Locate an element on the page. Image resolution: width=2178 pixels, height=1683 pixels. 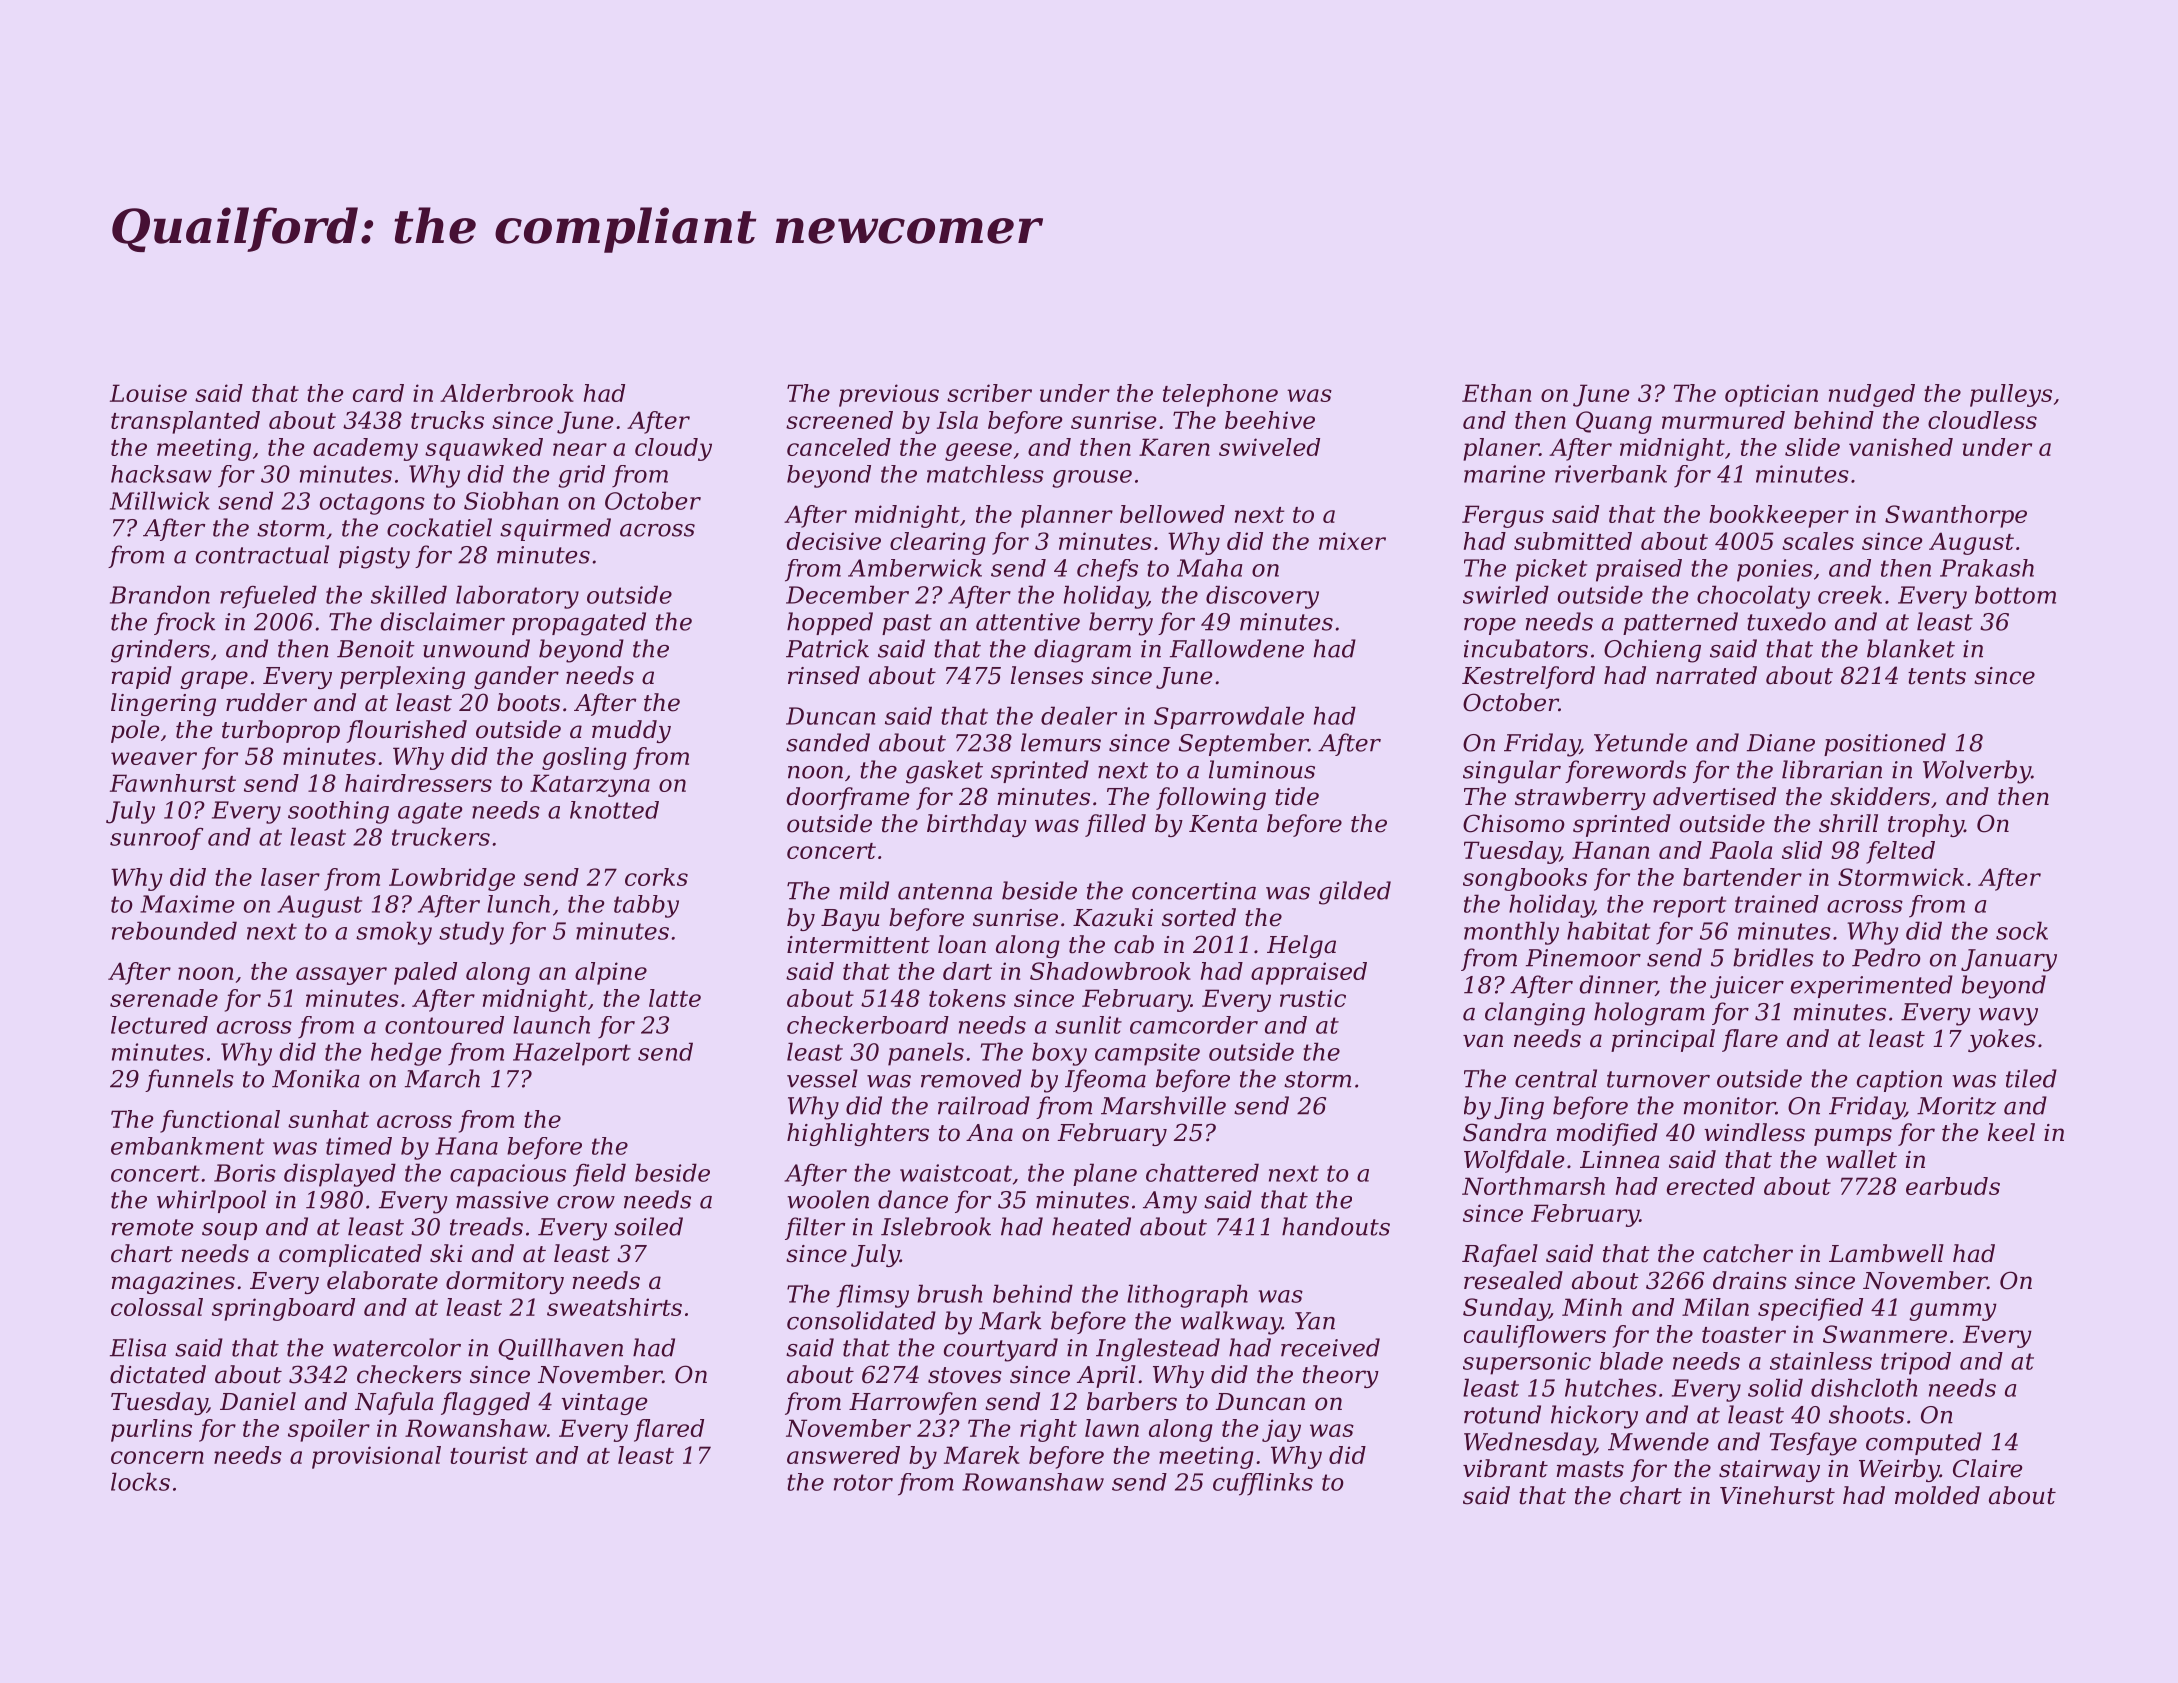
ponies is located at coordinates (1775, 570).
